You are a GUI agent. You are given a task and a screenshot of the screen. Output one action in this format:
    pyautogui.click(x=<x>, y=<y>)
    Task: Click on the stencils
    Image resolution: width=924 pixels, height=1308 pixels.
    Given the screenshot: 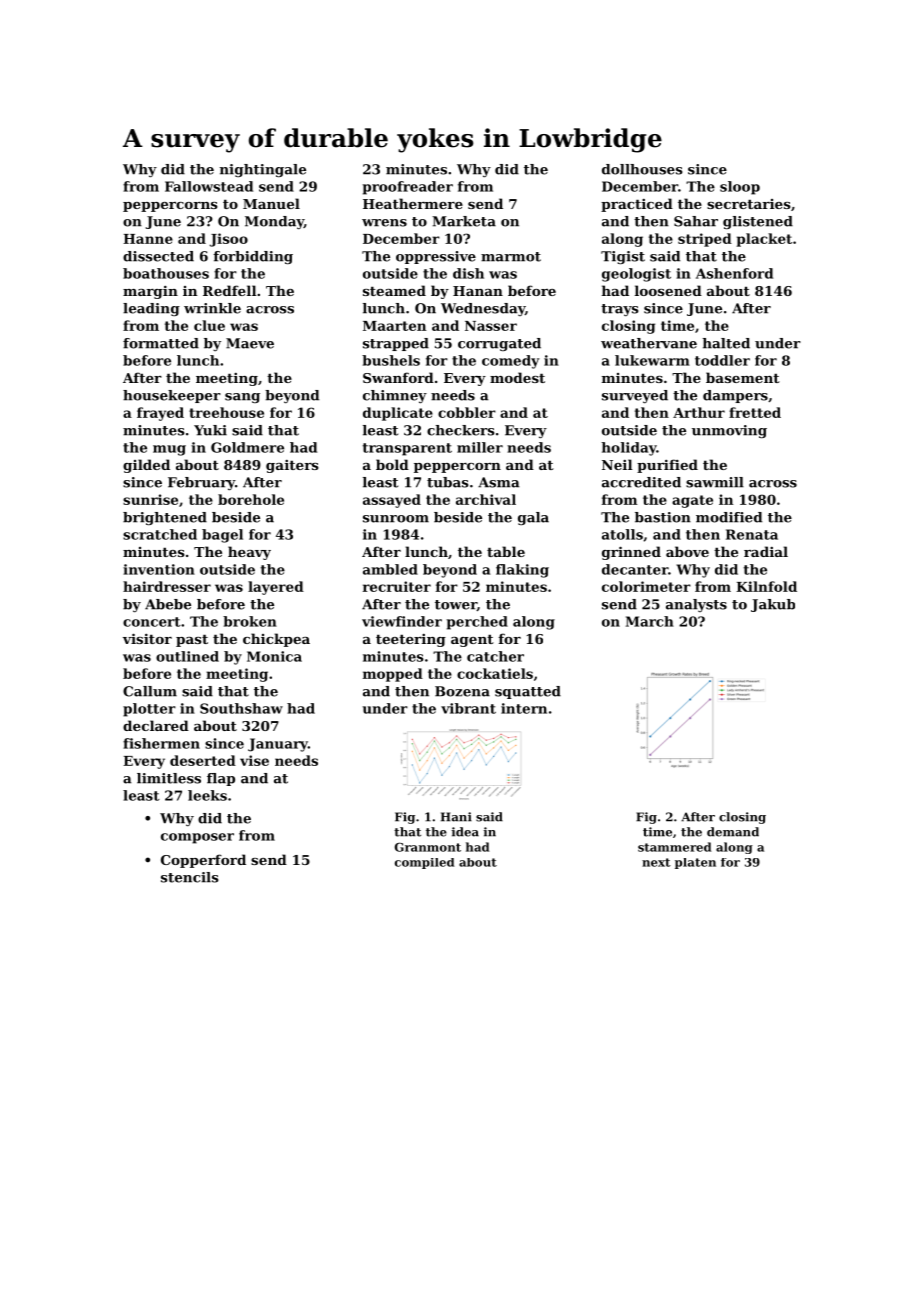 What is the action you would take?
    pyautogui.click(x=190, y=877)
